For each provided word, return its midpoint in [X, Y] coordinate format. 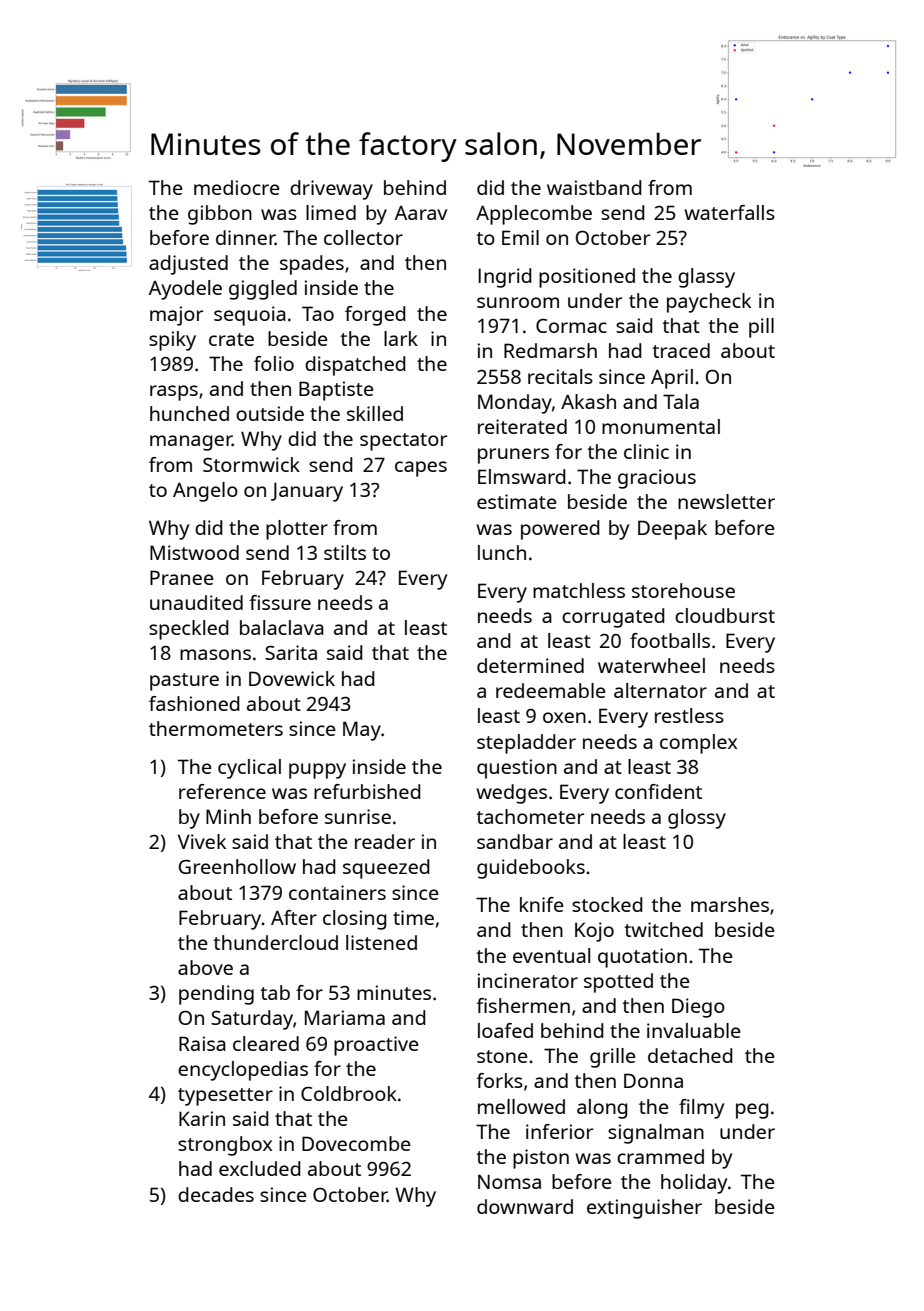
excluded [260, 1168]
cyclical [249, 769]
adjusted [188, 265]
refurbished [367, 791]
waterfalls [729, 212]
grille [613, 1058]
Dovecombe [356, 1143]
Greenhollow [237, 866]
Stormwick [251, 464]
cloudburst [725, 615]
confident [658, 791]
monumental [661, 426]
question [517, 769]
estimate [517, 501]
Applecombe [534, 215]
